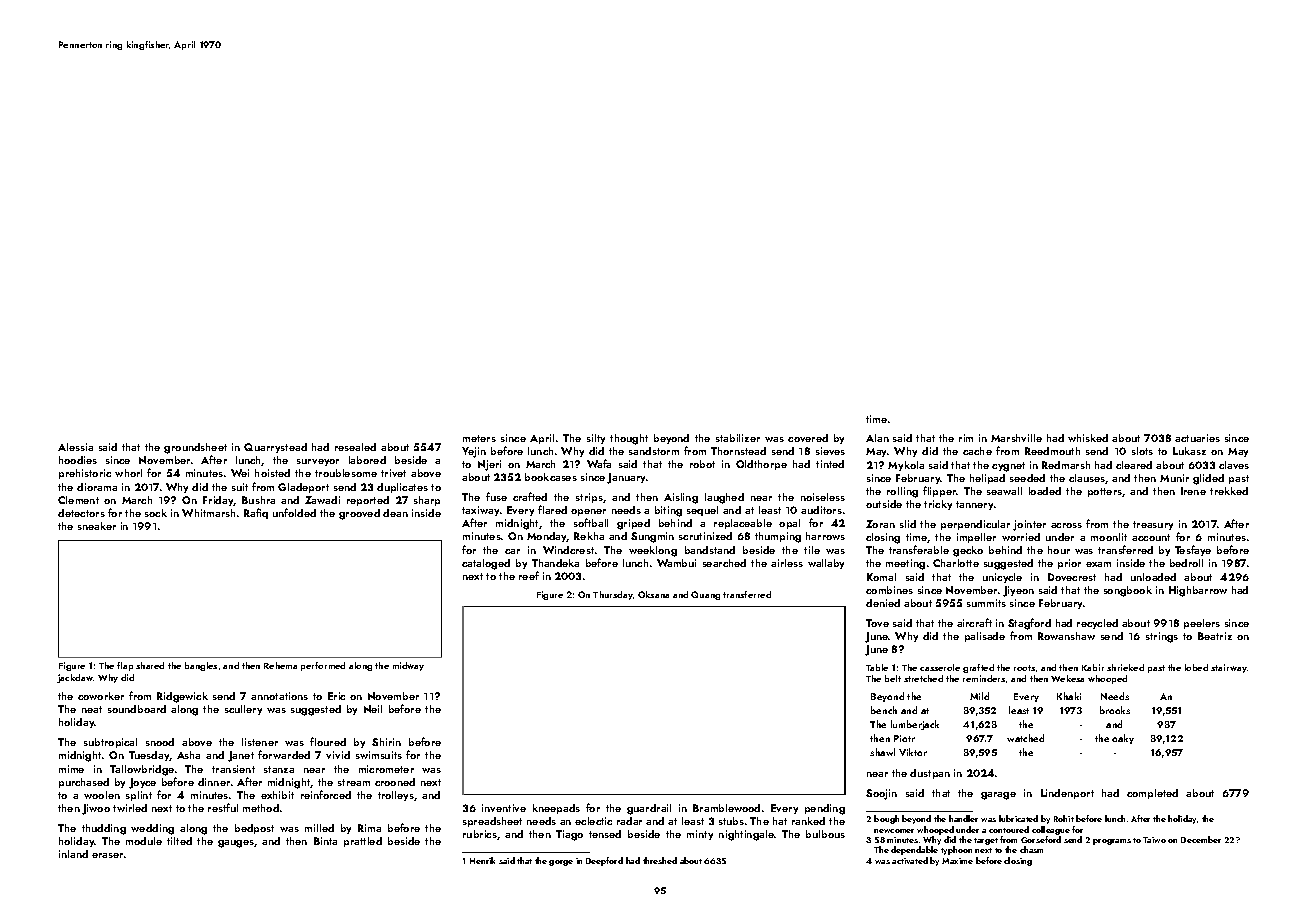 Image resolution: width=1308 pixels, height=924 pixels. What do you see at coordinates (223, 807) in the page?
I see `restful` at bounding box center [223, 807].
